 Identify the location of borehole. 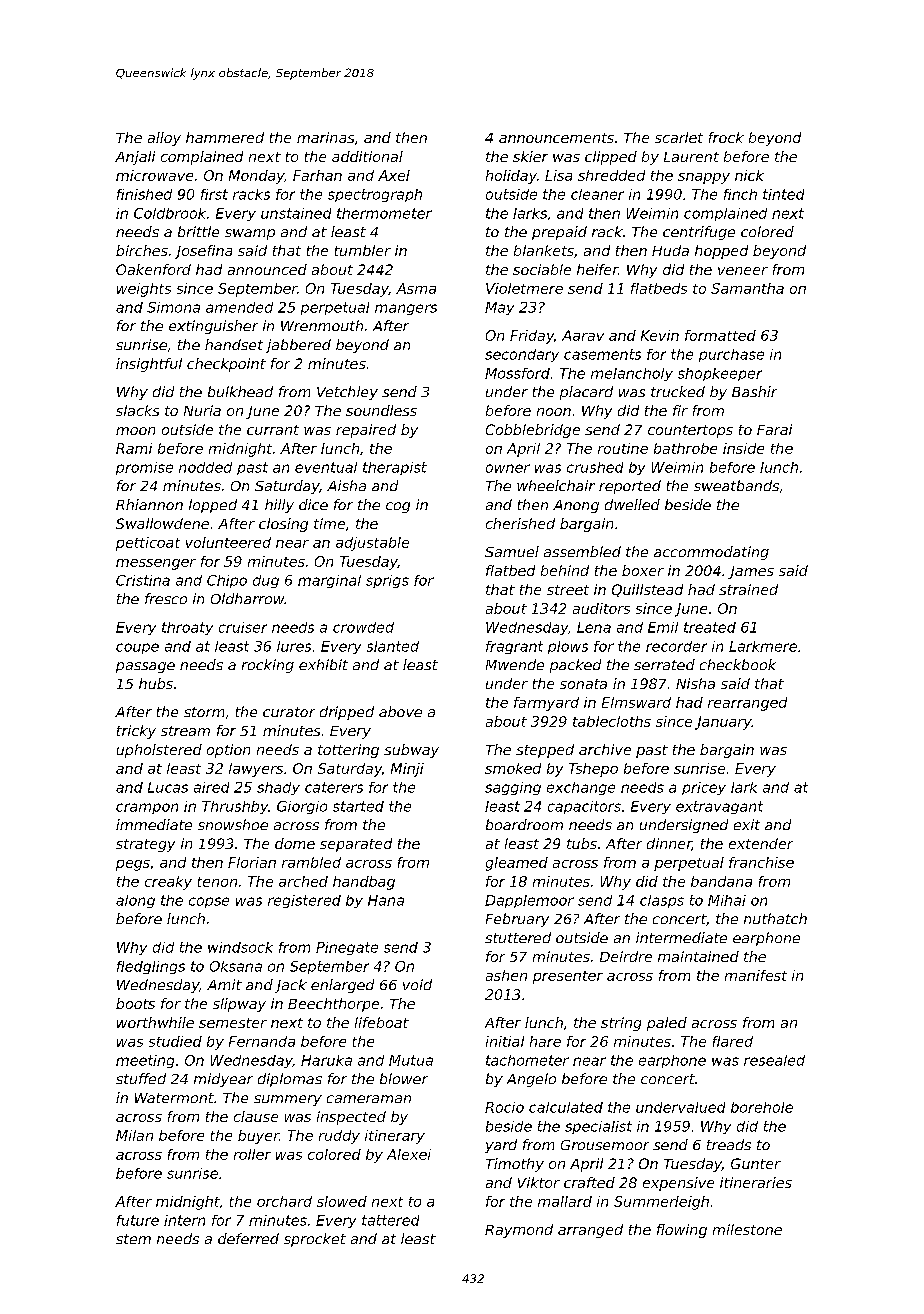
(762, 1107).
